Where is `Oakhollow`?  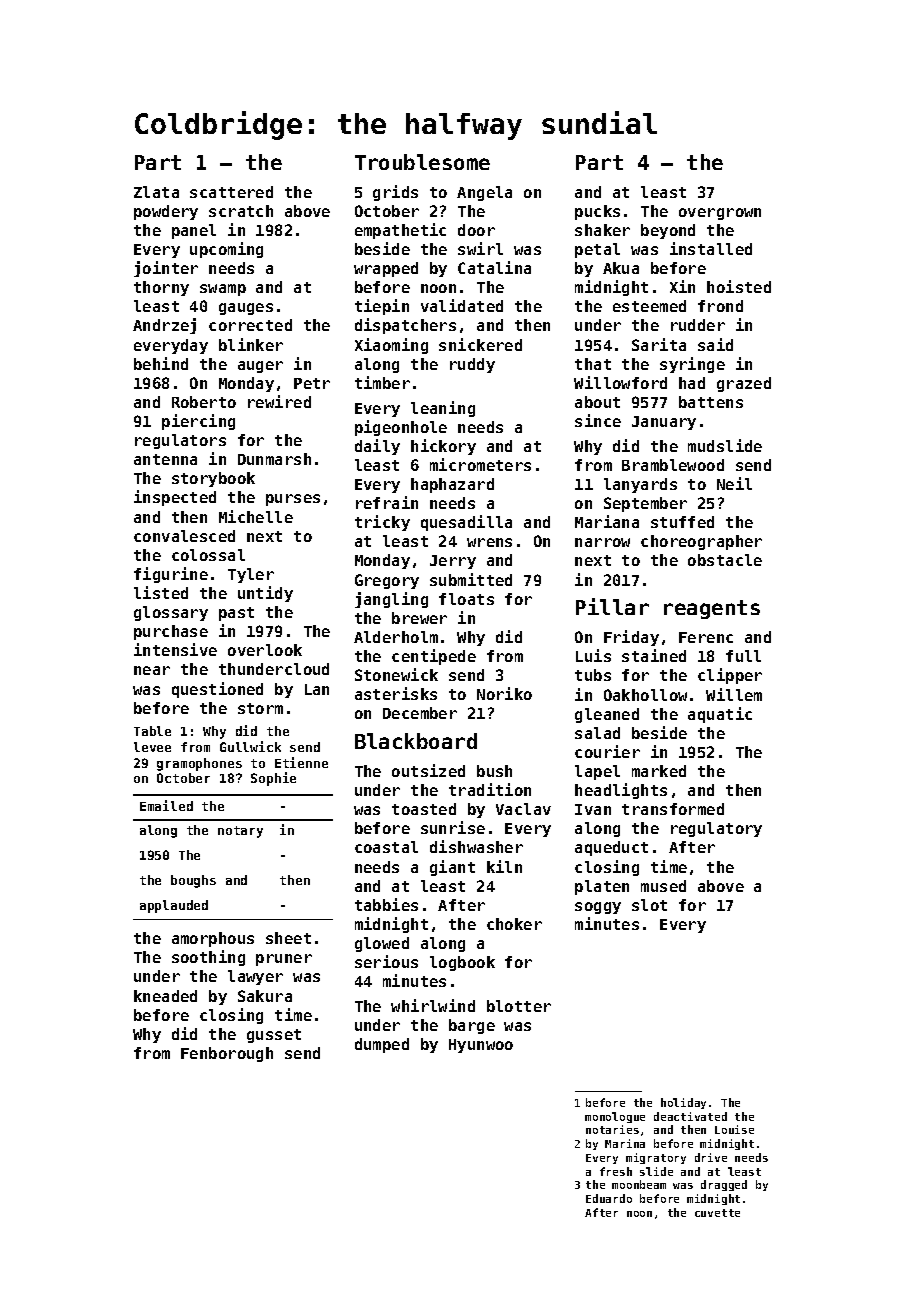
Oakhollow is located at coordinates (645, 695).
